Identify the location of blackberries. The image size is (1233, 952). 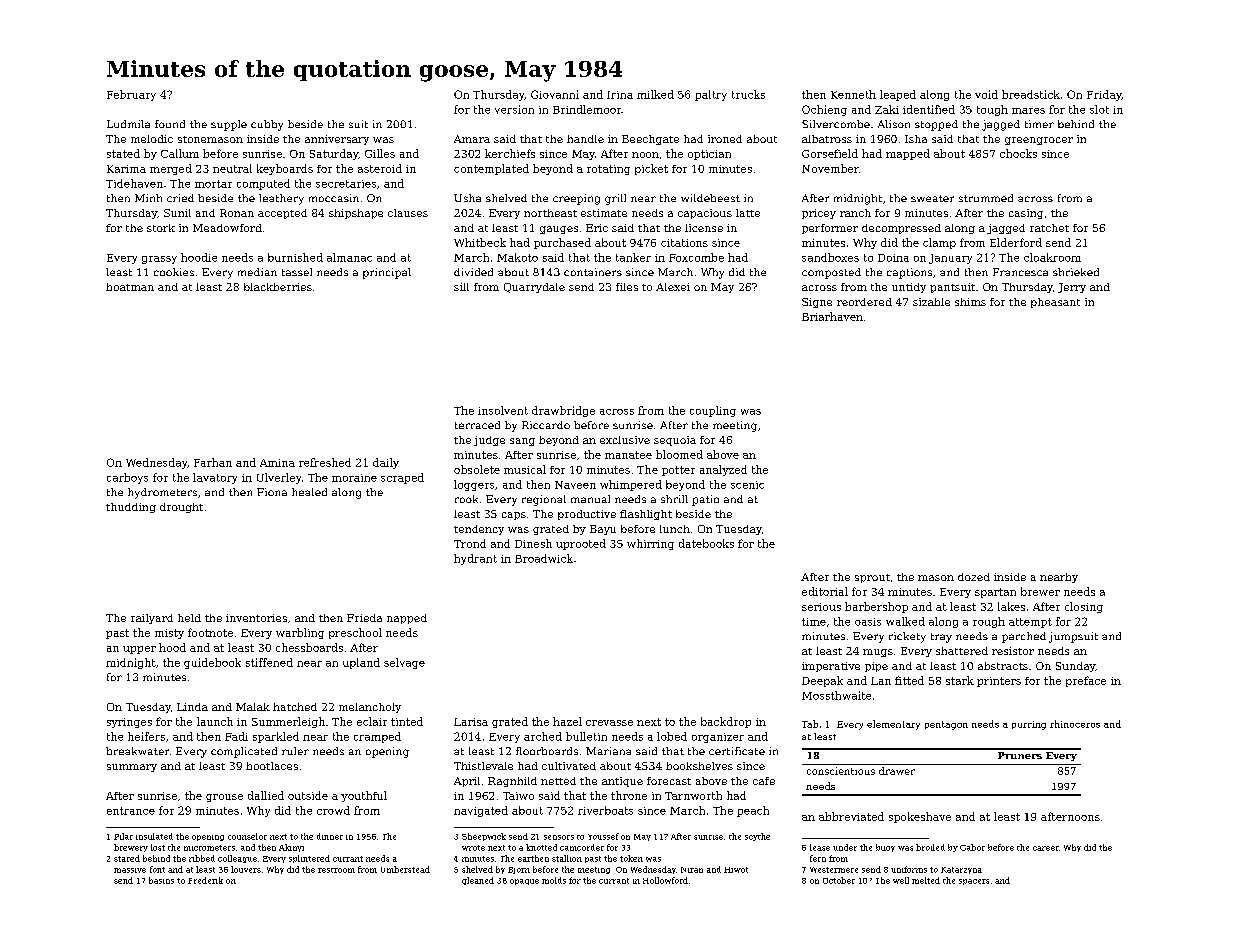
(278, 287).
